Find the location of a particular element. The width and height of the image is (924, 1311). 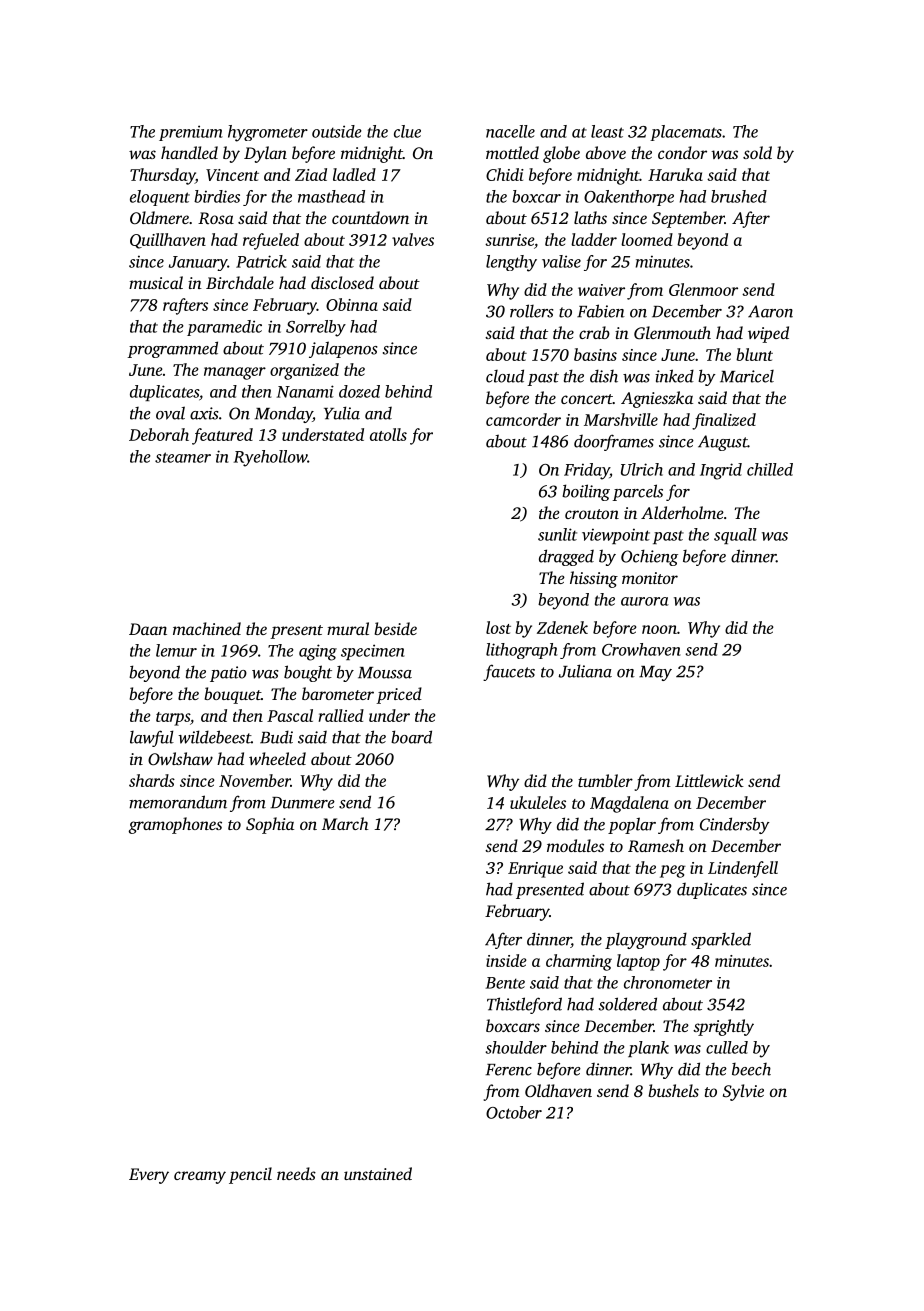

gramophones is located at coordinates (175, 825).
